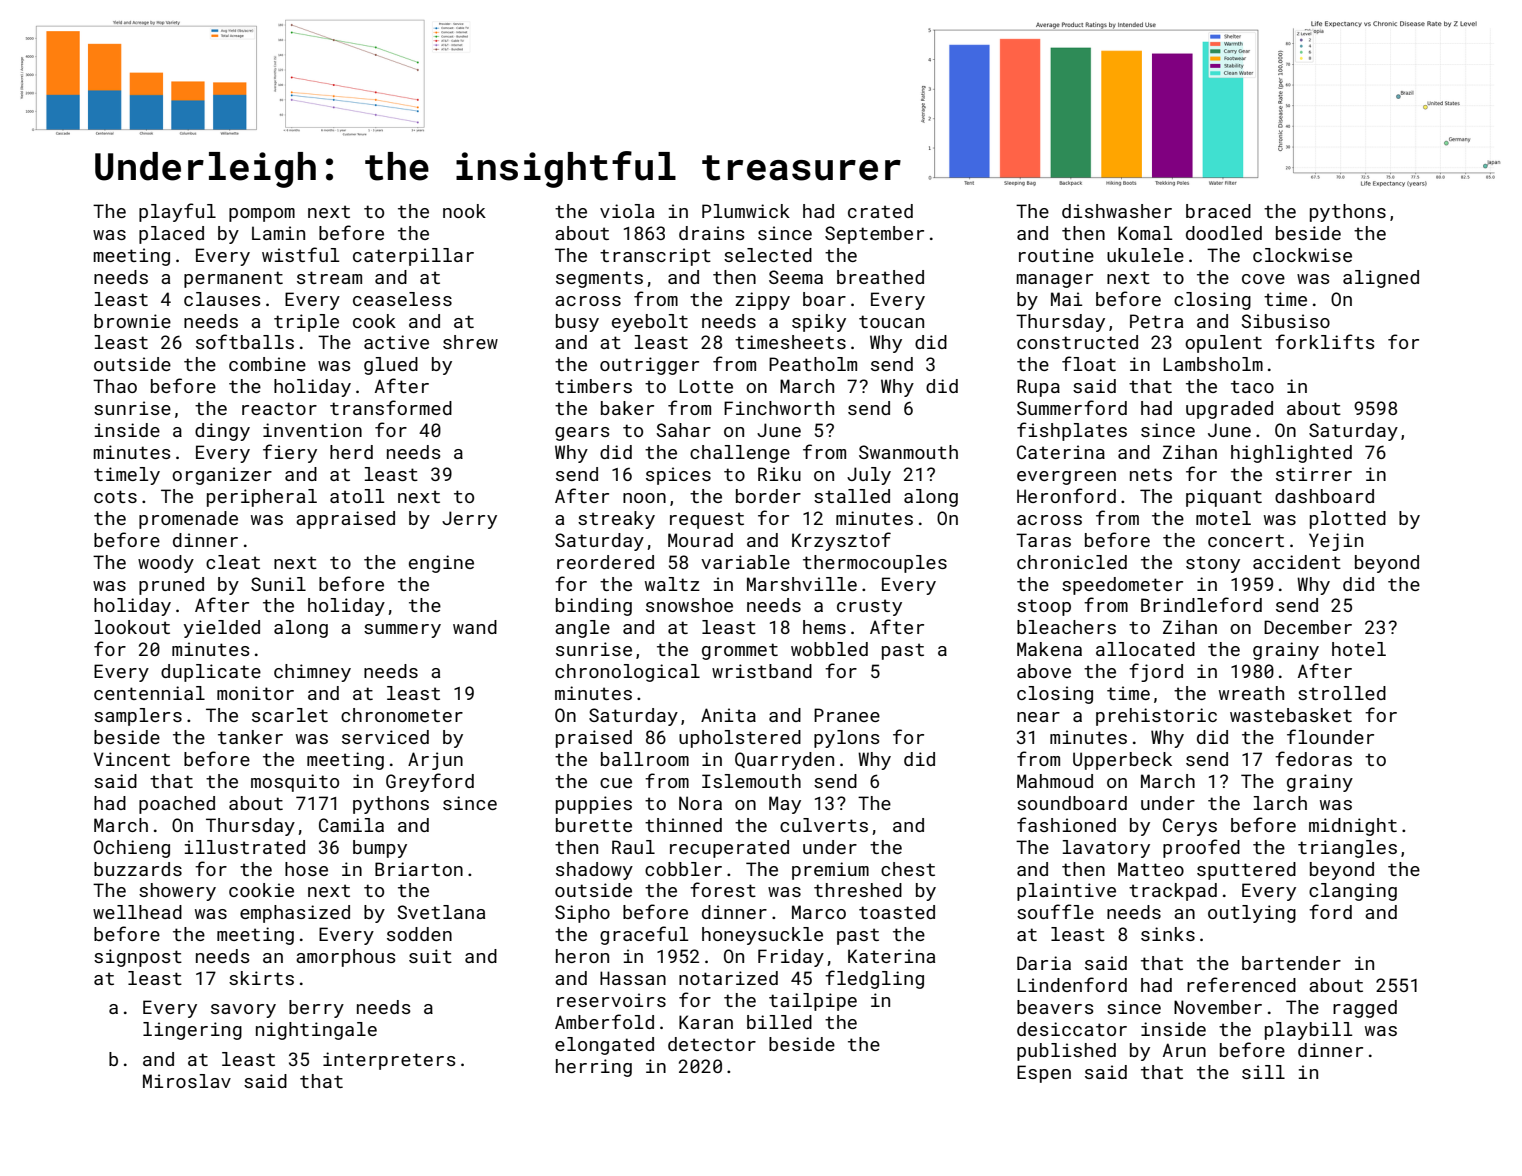 Image resolution: width=1522 pixels, height=1176 pixels. Describe the element at coordinates (222, 432) in the image. I see `dingy` at that location.
